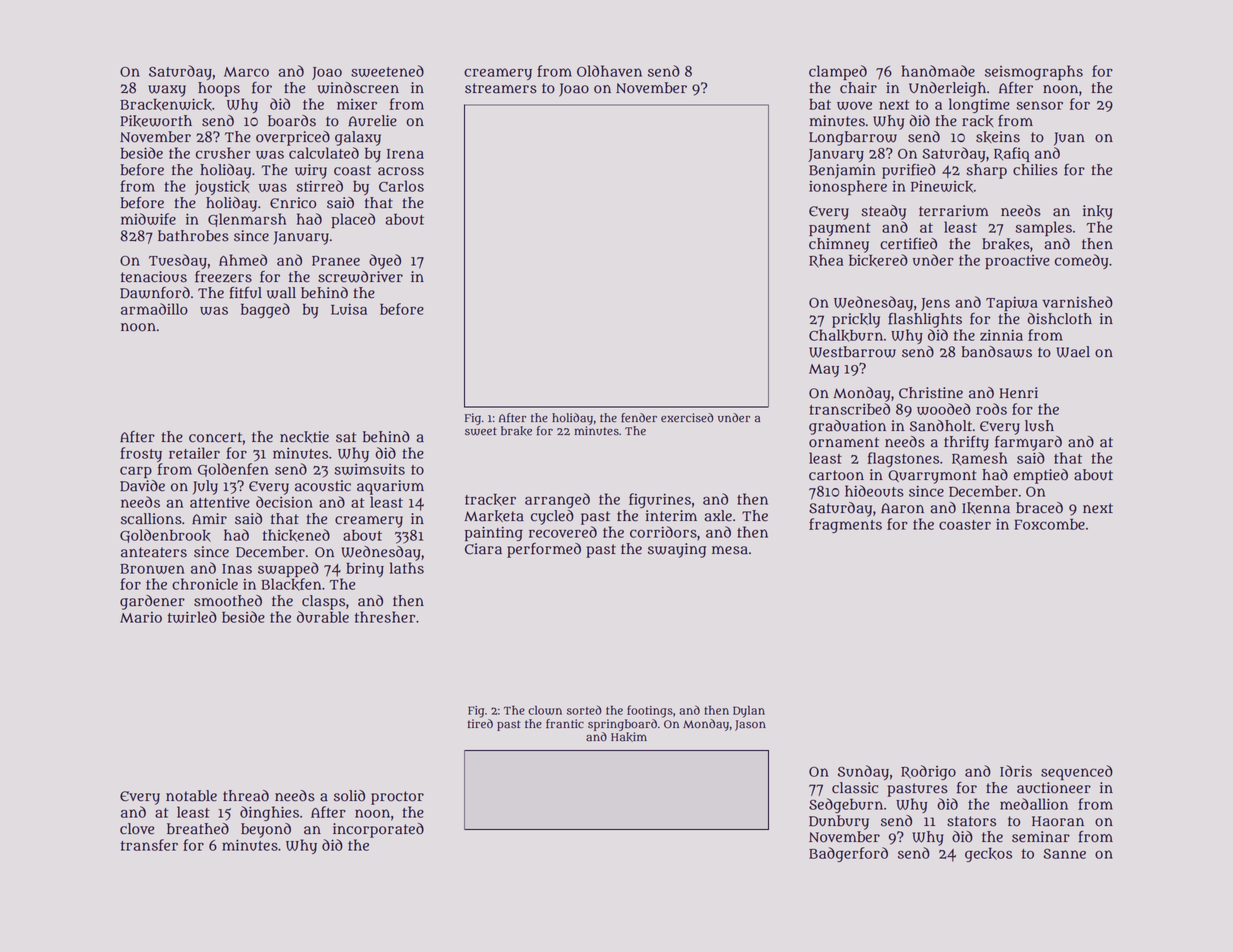 The image size is (1233, 952). Describe the element at coordinates (938, 71) in the page. I see `handmade` at that location.
